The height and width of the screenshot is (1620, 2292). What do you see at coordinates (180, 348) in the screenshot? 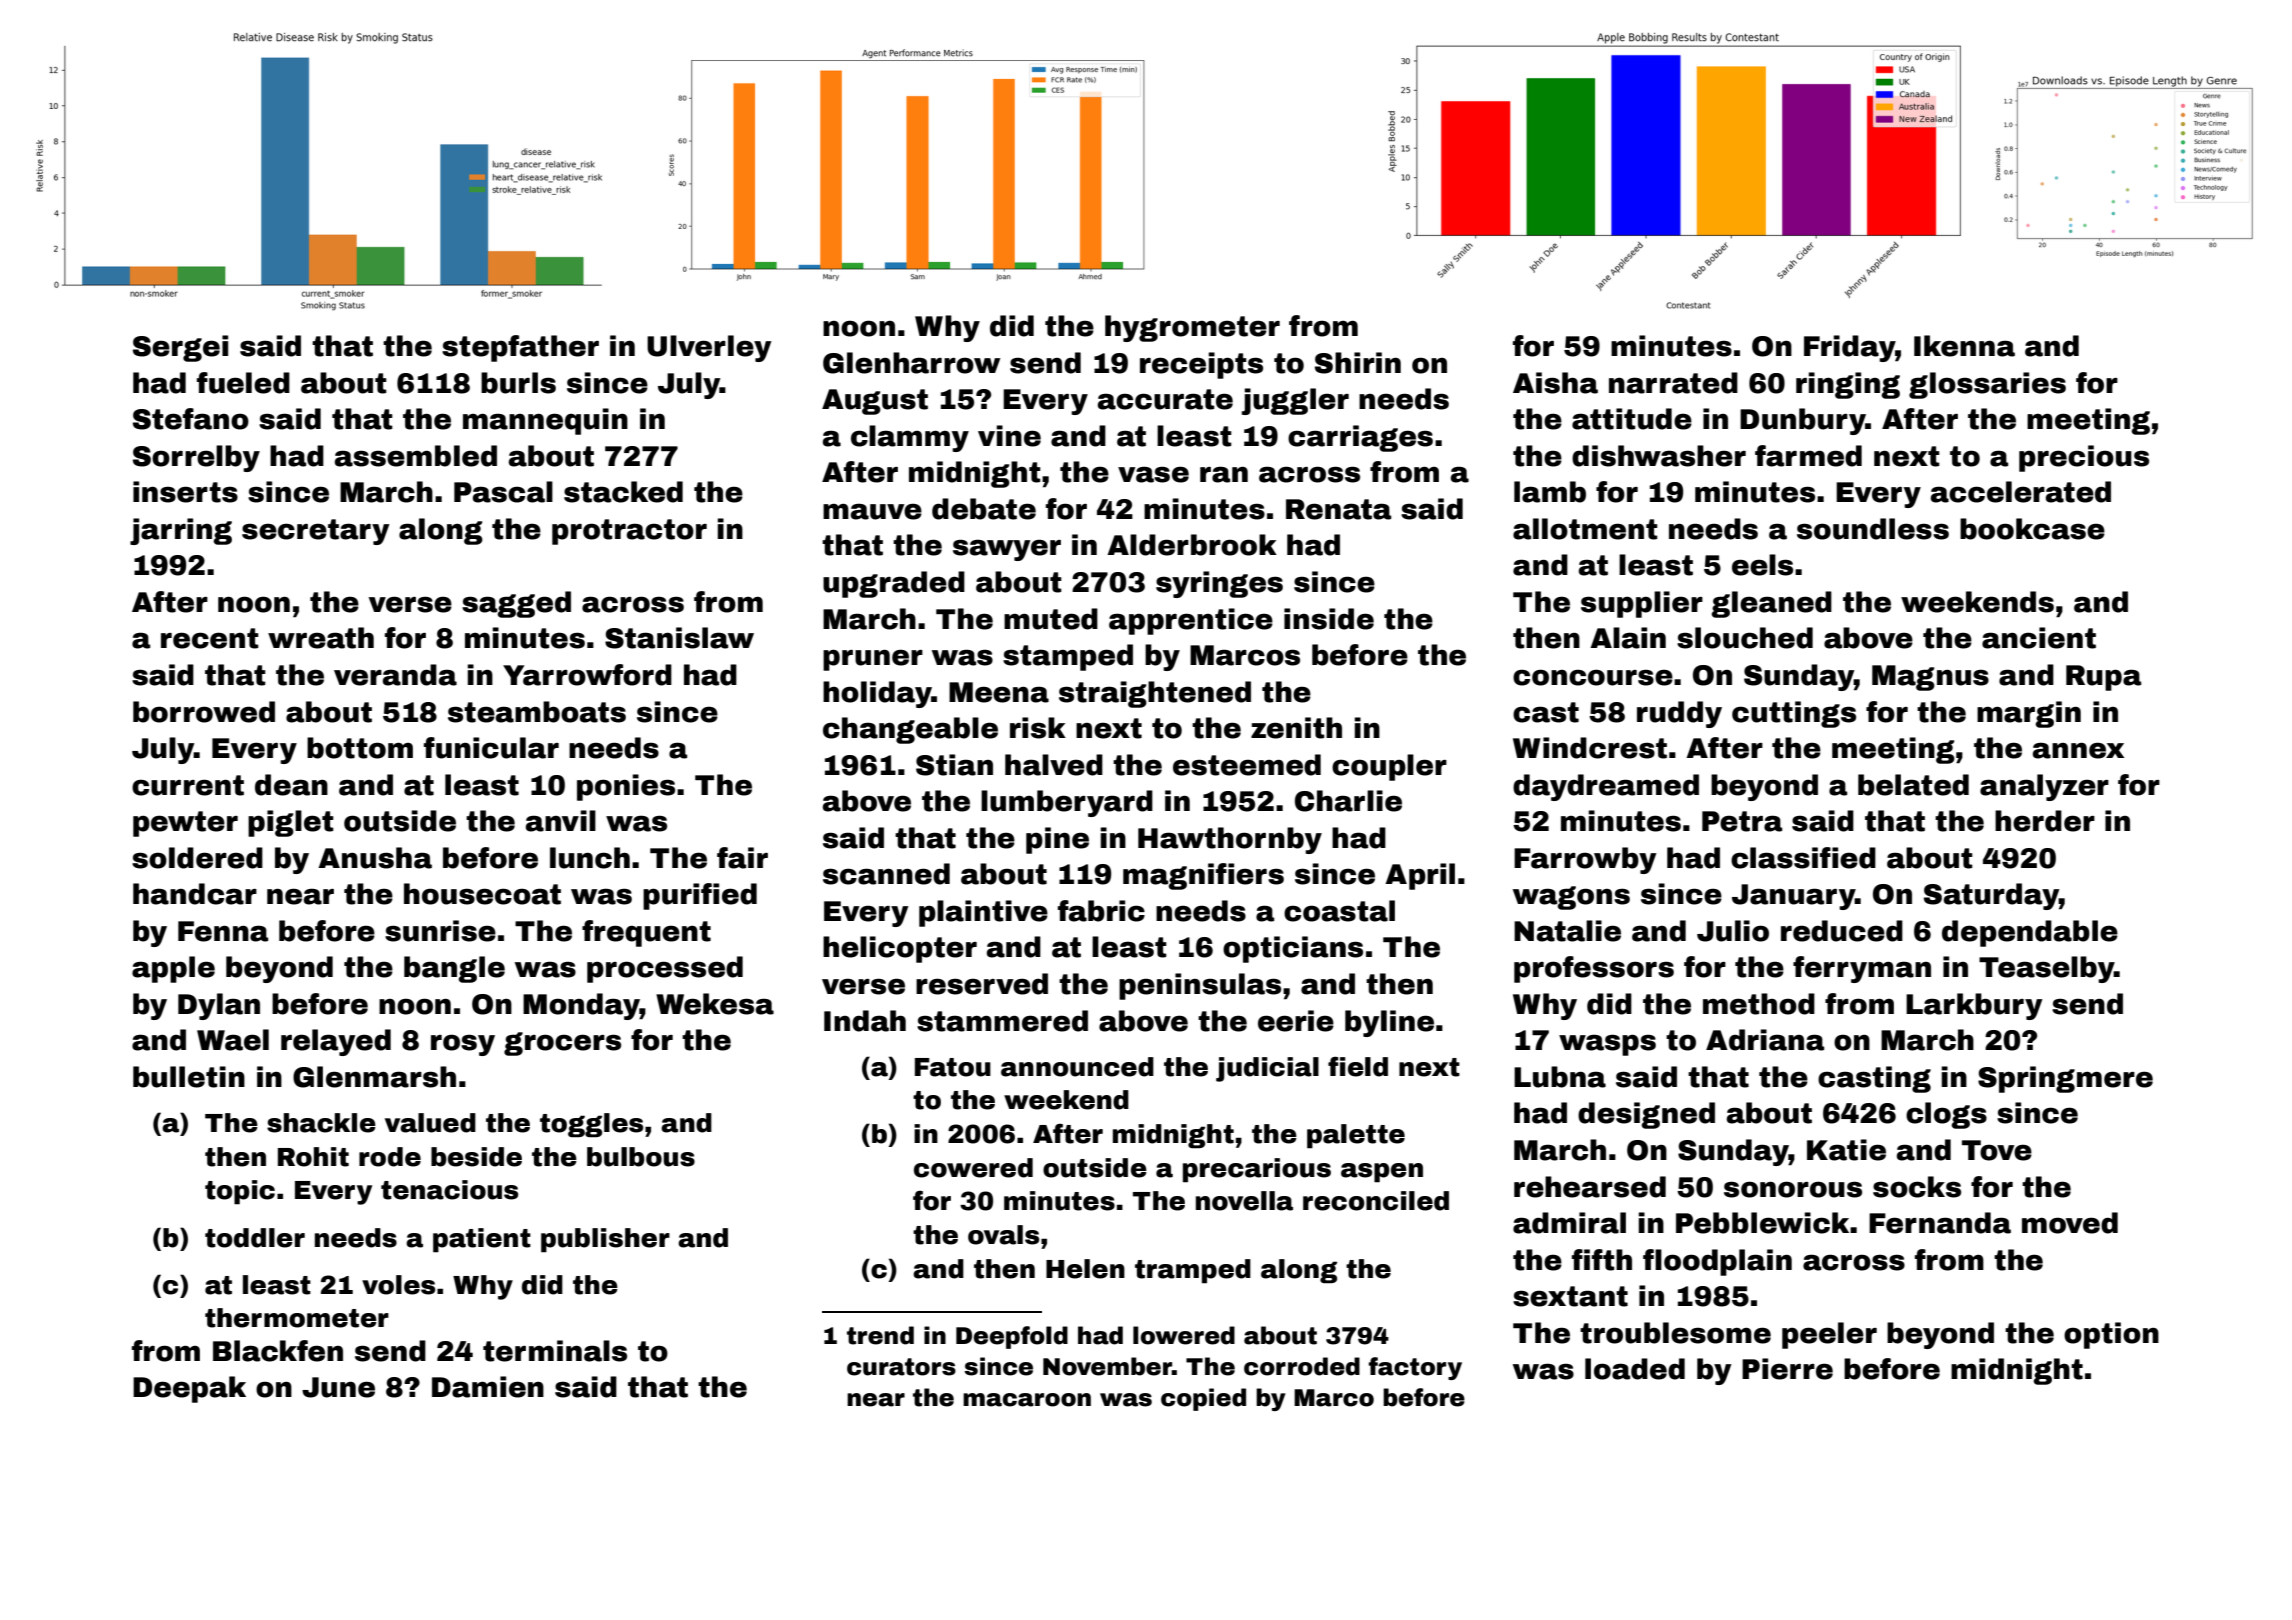
I see `Sergei` at bounding box center [180, 348].
